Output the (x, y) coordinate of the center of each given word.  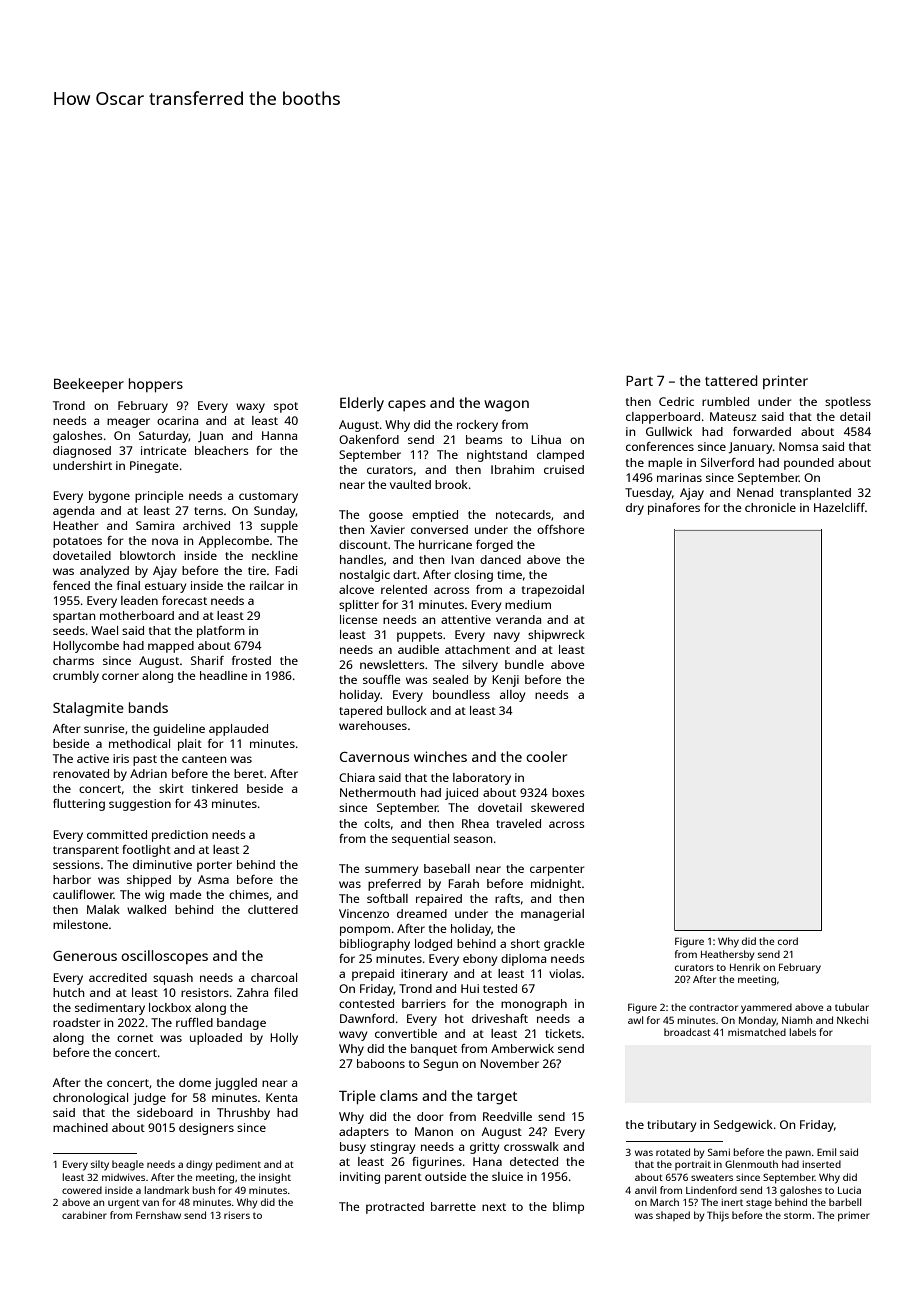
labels (803, 1032)
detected (534, 1161)
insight (275, 1178)
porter (214, 866)
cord (788, 941)
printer (785, 382)
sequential (420, 840)
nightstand (497, 456)
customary (268, 497)
